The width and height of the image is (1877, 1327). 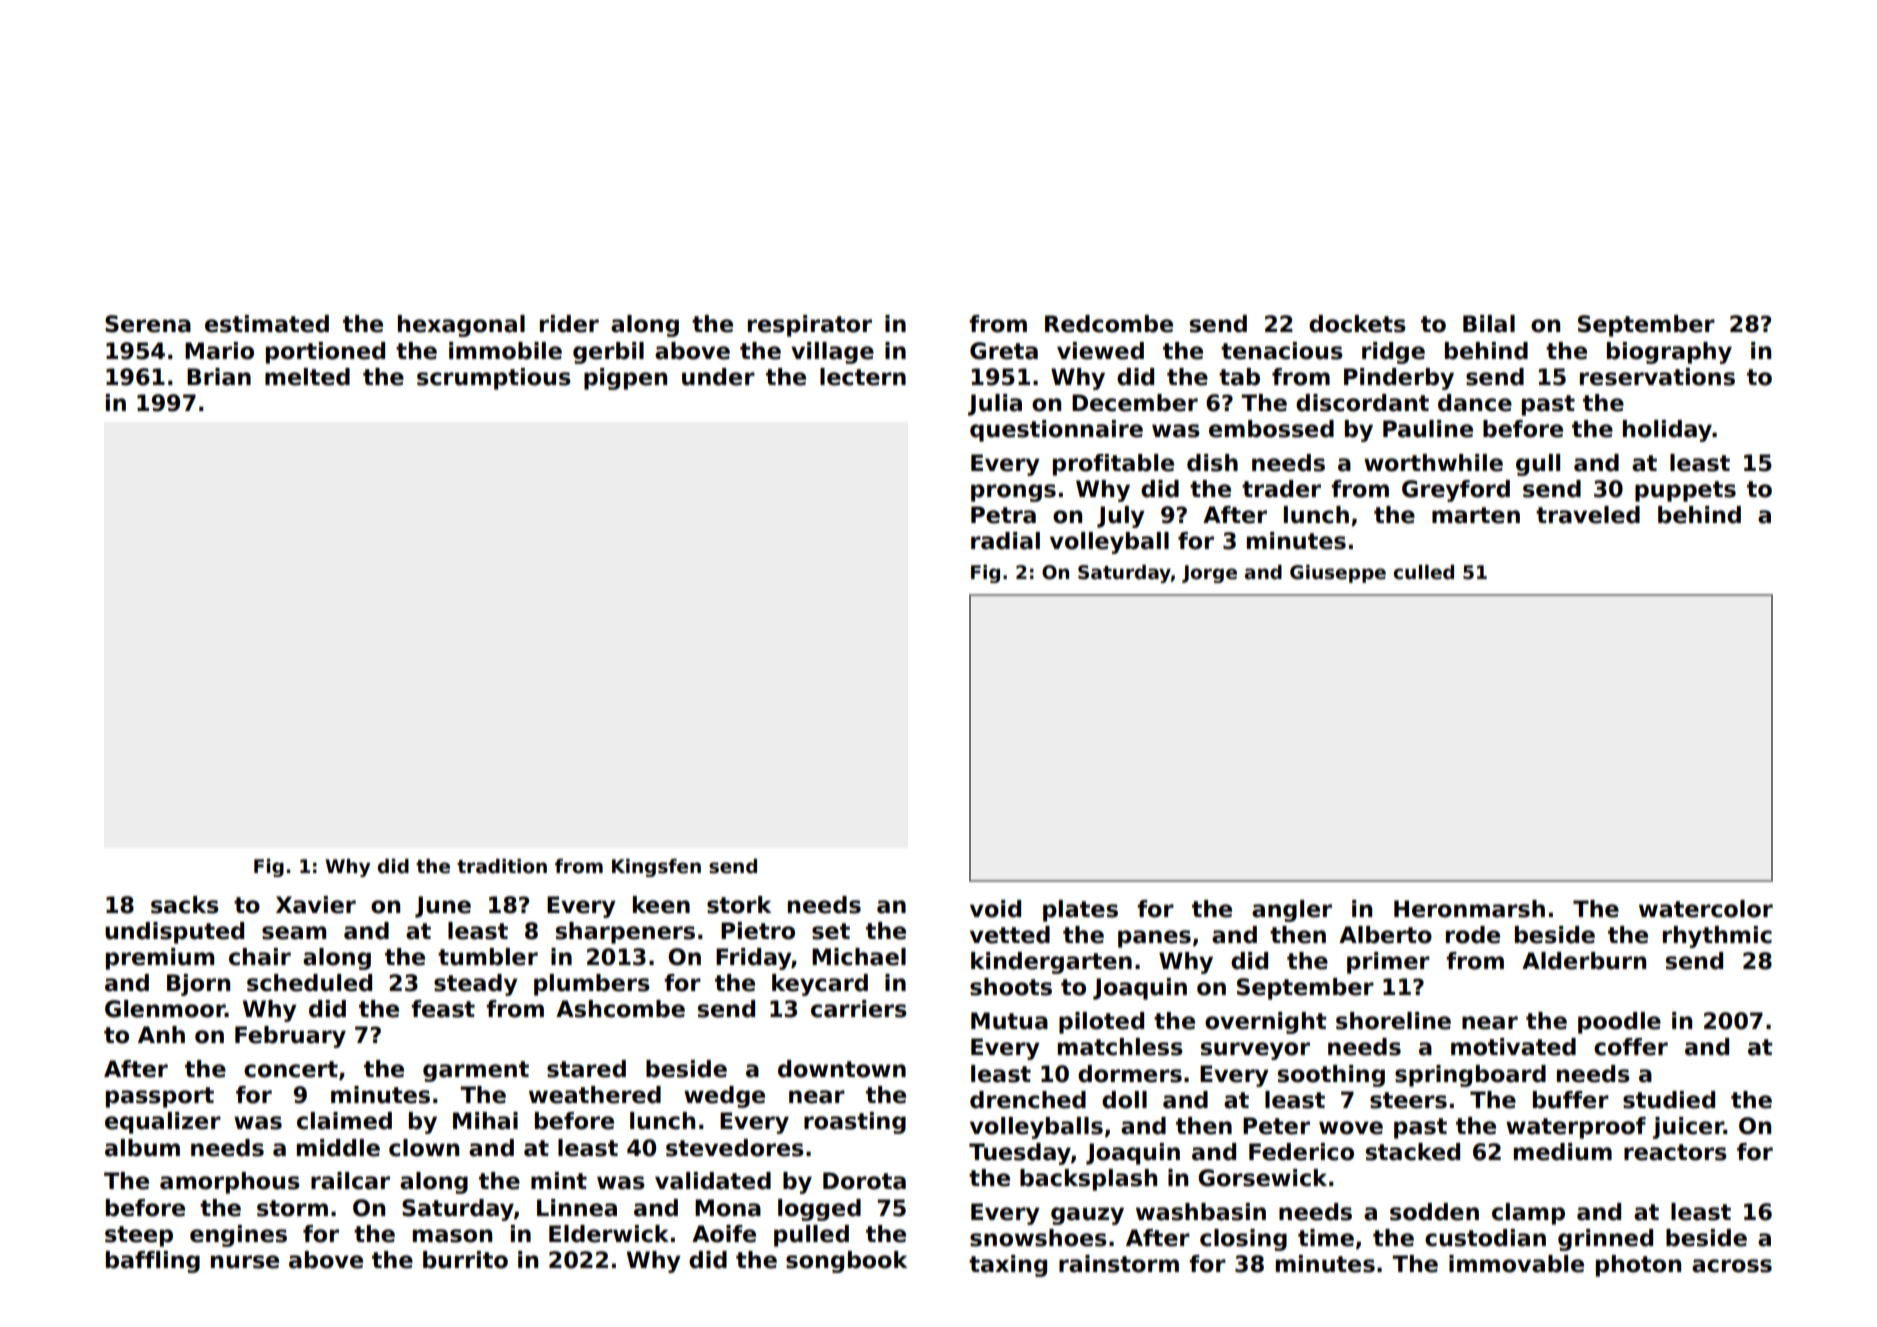 I want to click on photon, so click(x=1638, y=1266).
